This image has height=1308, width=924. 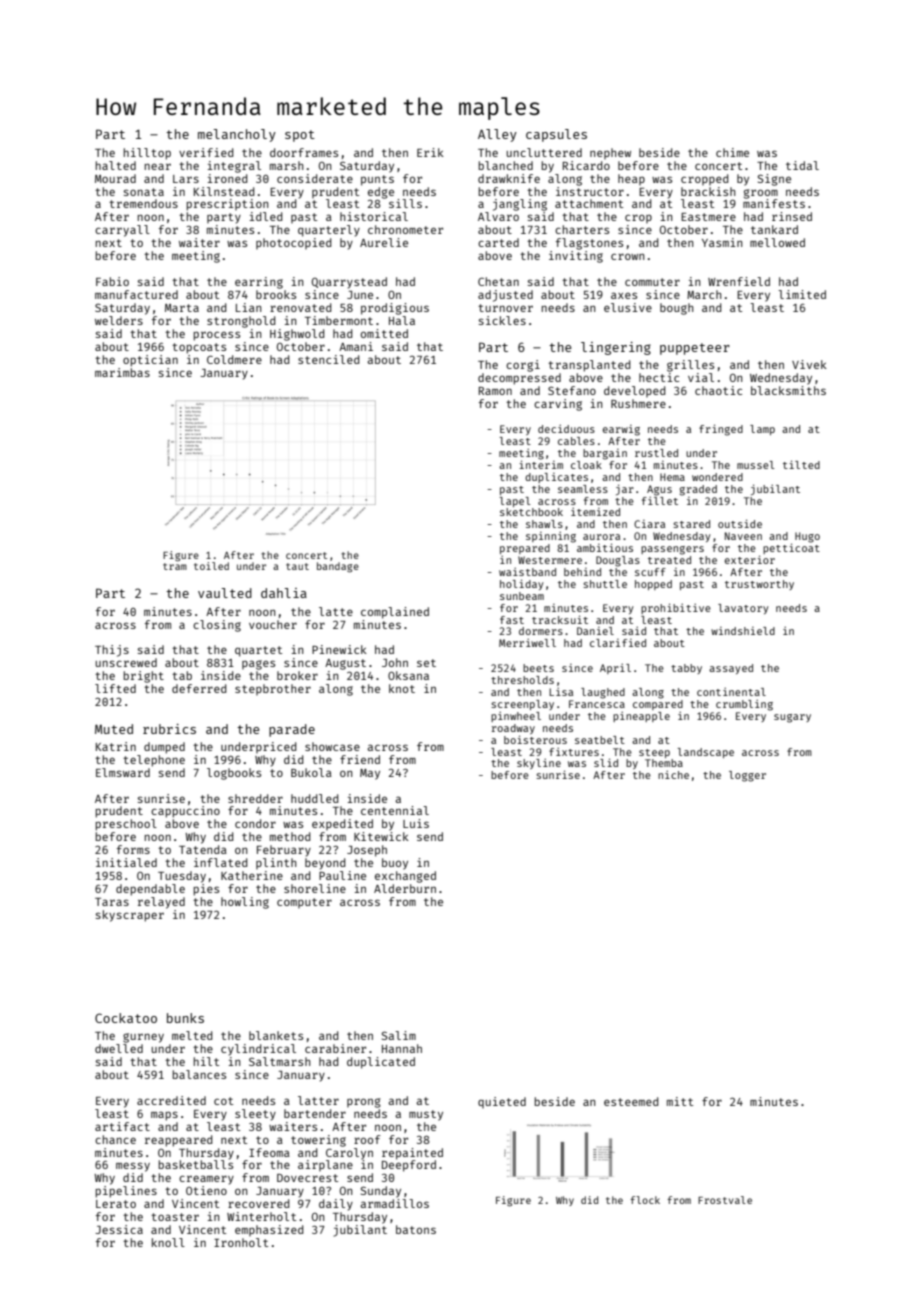 I want to click on limited, so click(x=802, y=294).
